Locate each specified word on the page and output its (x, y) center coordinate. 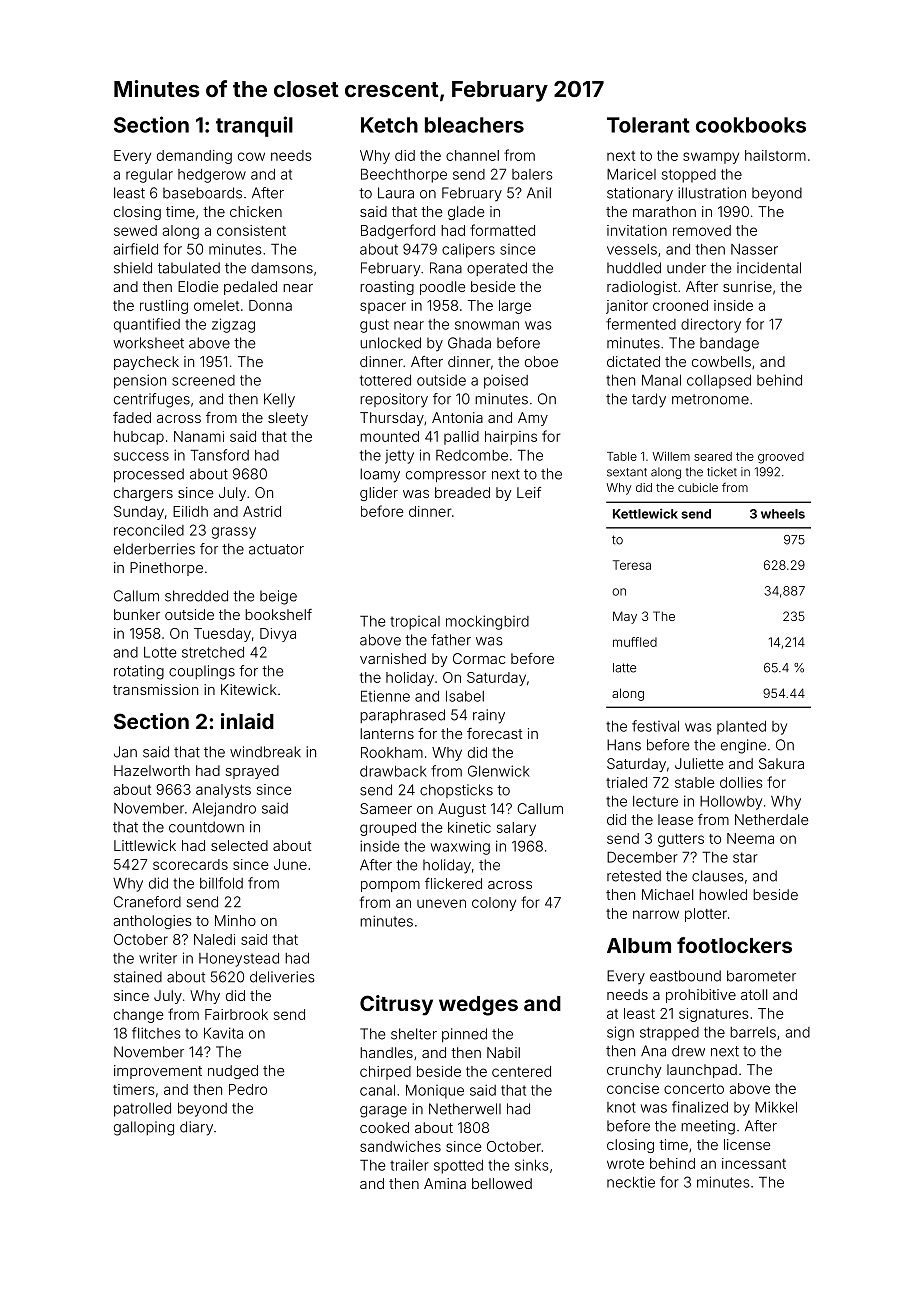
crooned (680, 305)
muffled (635, 642)
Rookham (392, 752)
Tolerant (648, 125)
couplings (202, 672)
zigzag (233, 325)
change (139, 1016)
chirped (385, 1073)
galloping (144, 1128)
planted (741, 728)
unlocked (390, 343)
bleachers (474, 125)
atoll (754, 994)
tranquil (254, 126)
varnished (393, 658)
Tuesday (222, 635)
